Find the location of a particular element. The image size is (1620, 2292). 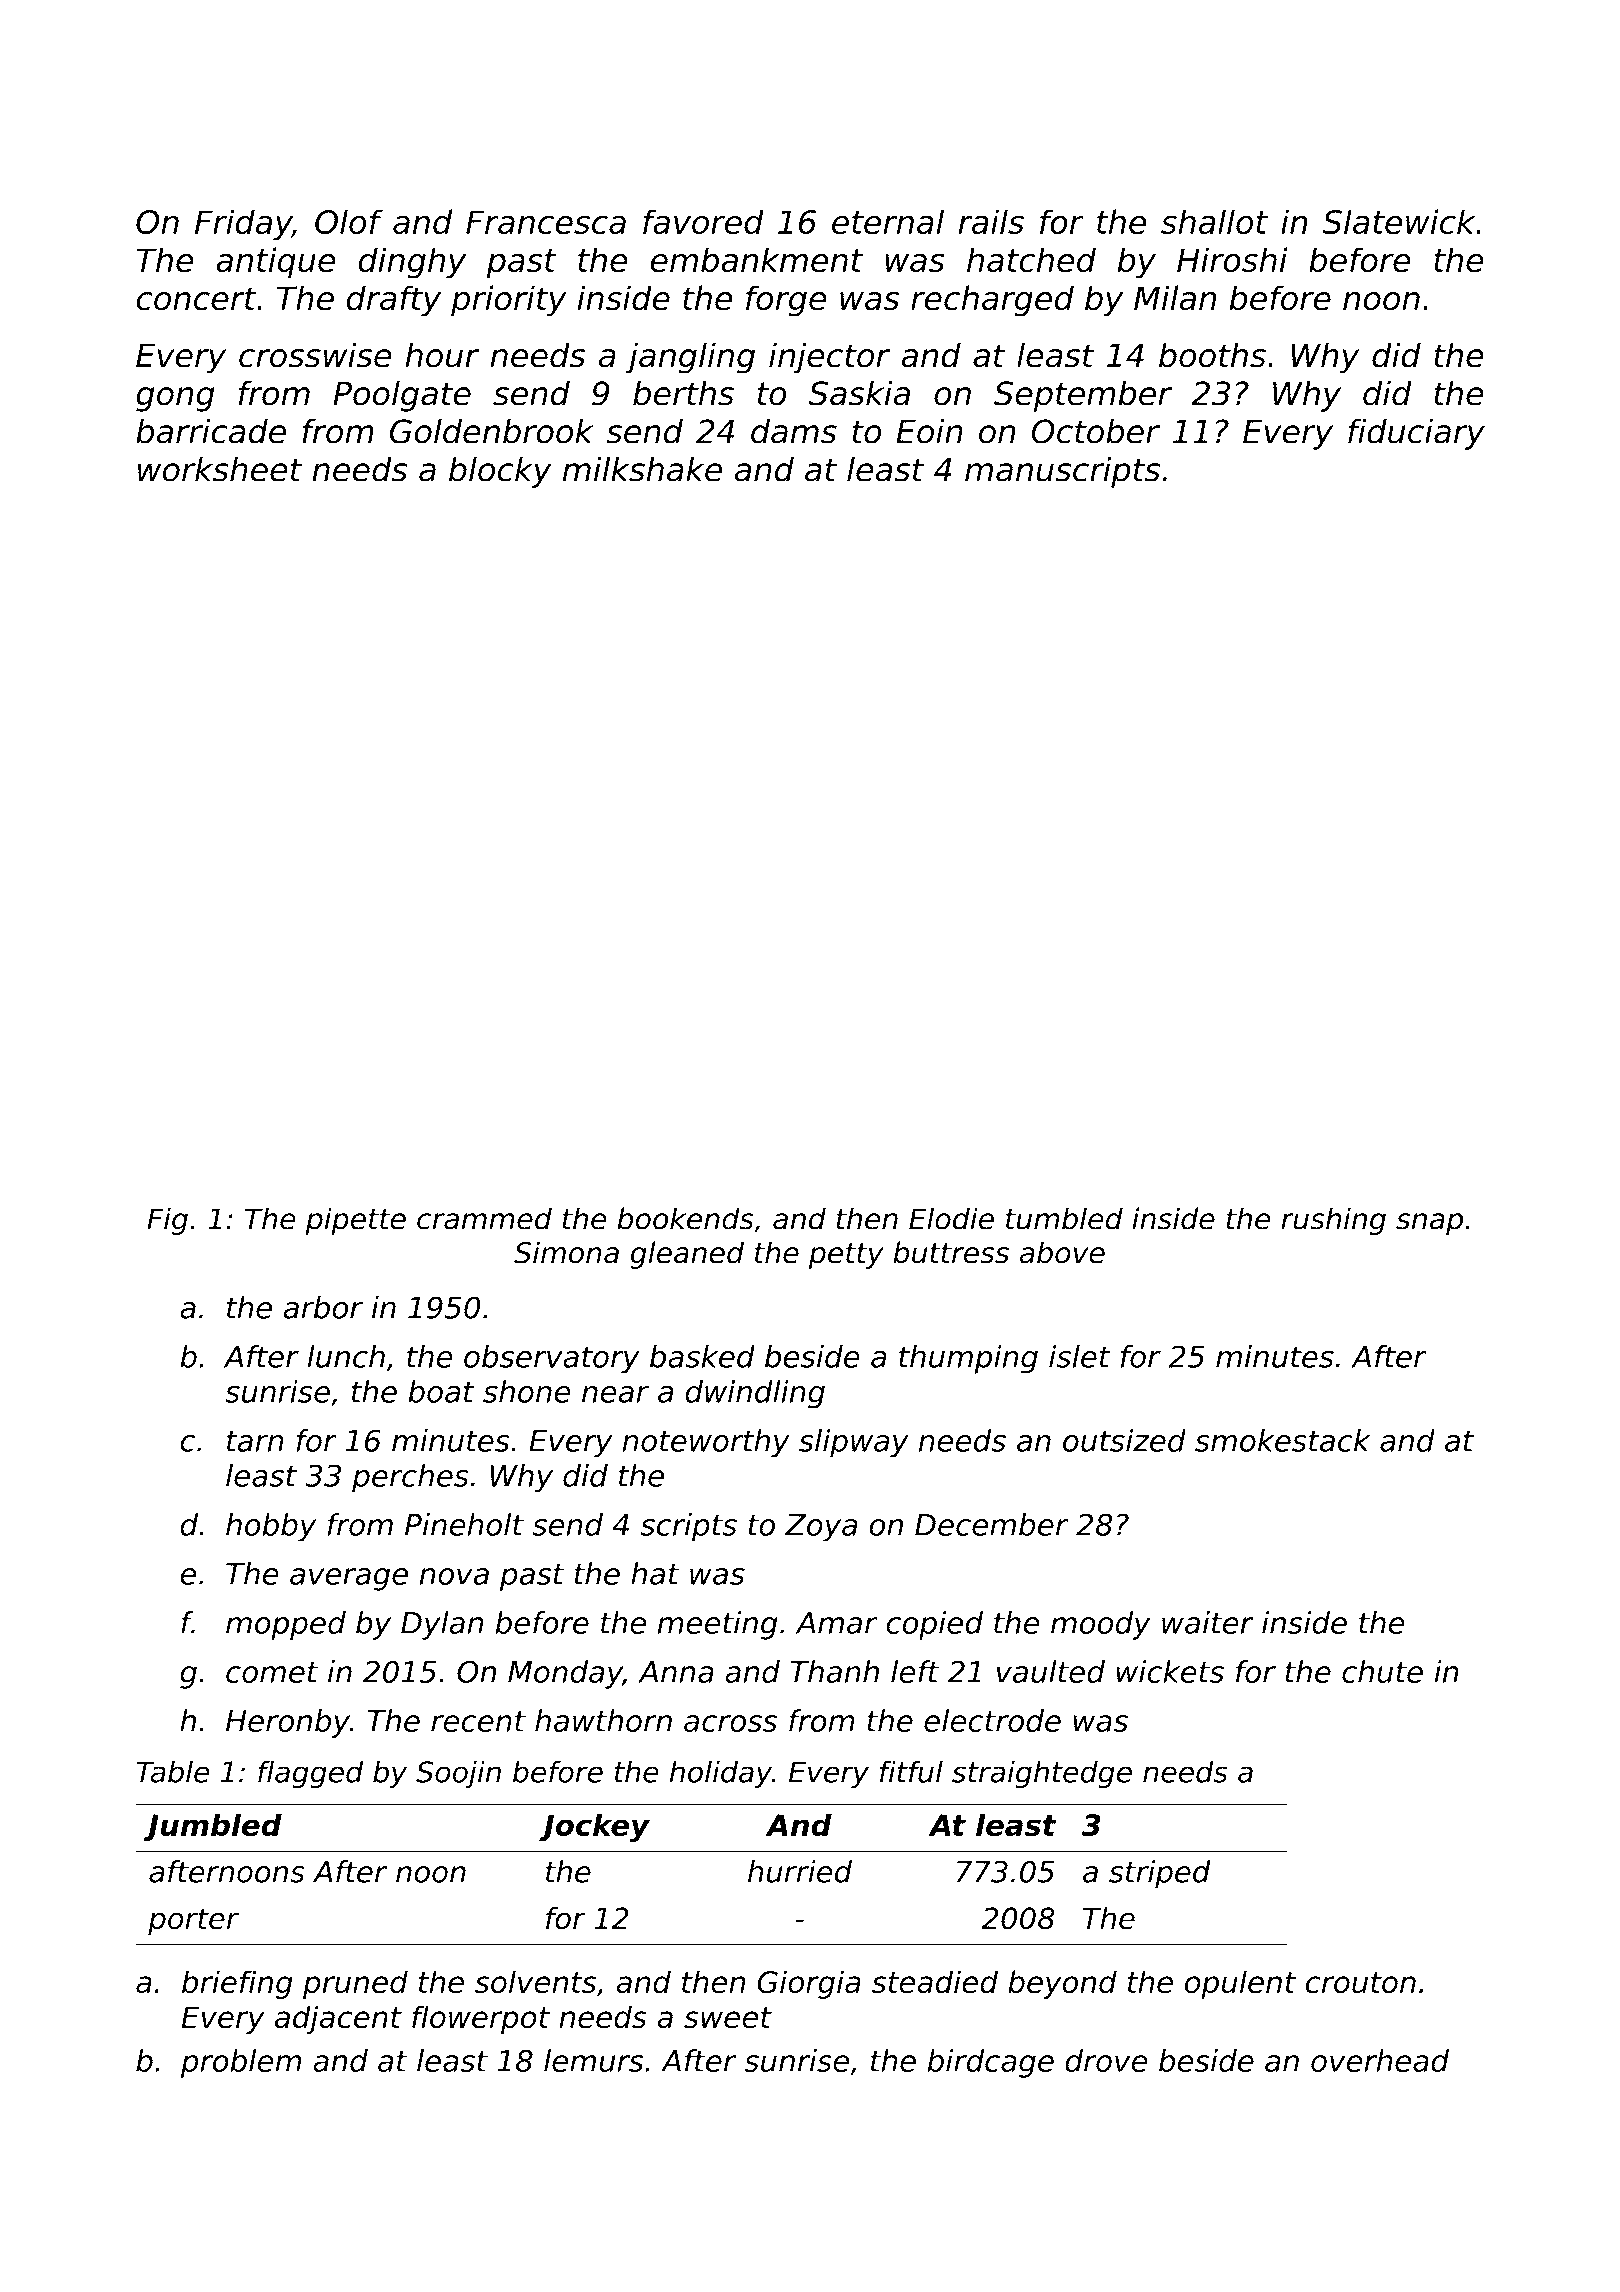

Elodie is located at coordinates (951, 1218).
